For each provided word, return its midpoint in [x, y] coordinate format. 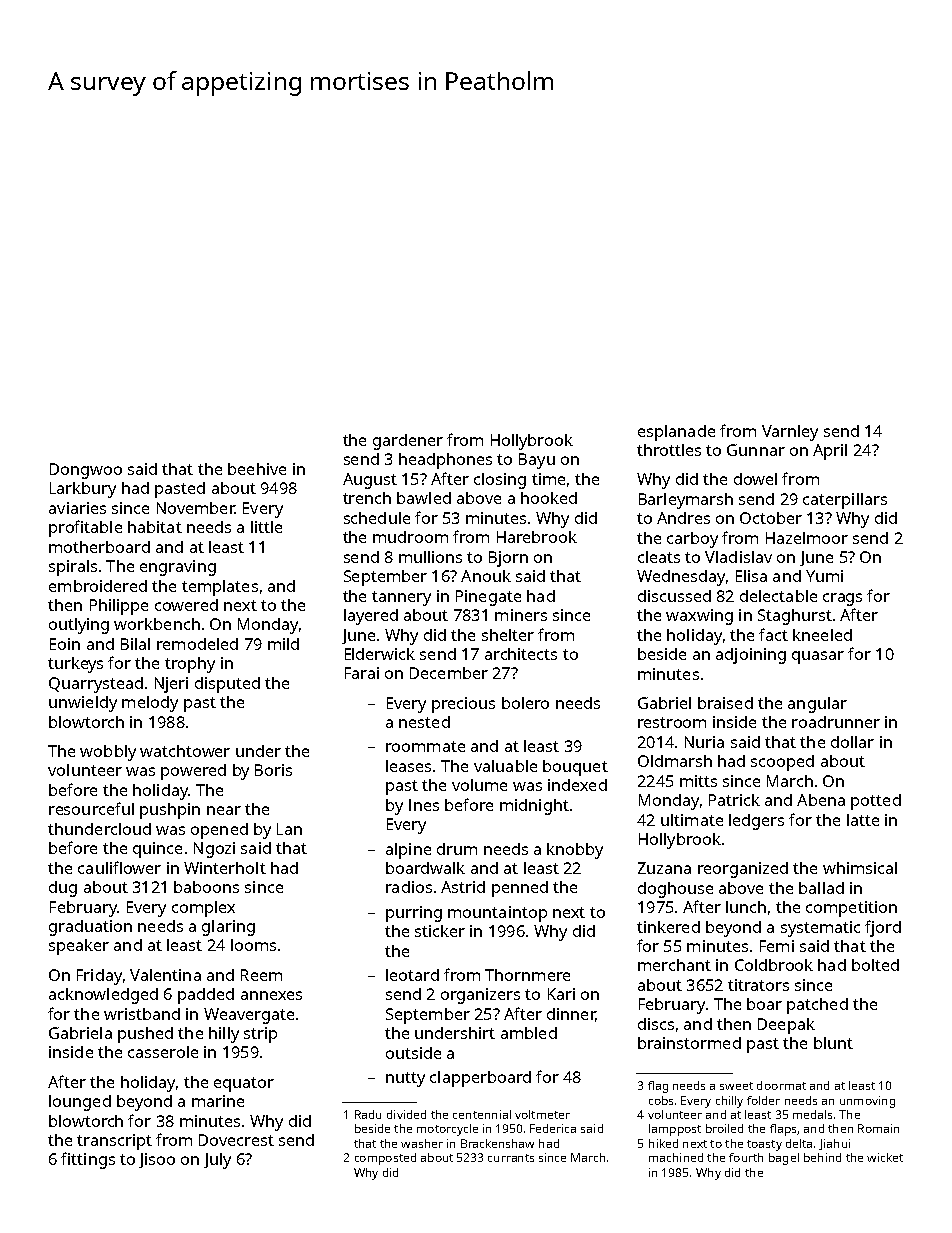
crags [842, 599]
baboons [206, 887]
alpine [408, 851]
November [196, 508]
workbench [157, 624]
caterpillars [845, 501]
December [449, 673]
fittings [88, 1160]
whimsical [860, 868]
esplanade [676, 433]
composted [385, 1159]
